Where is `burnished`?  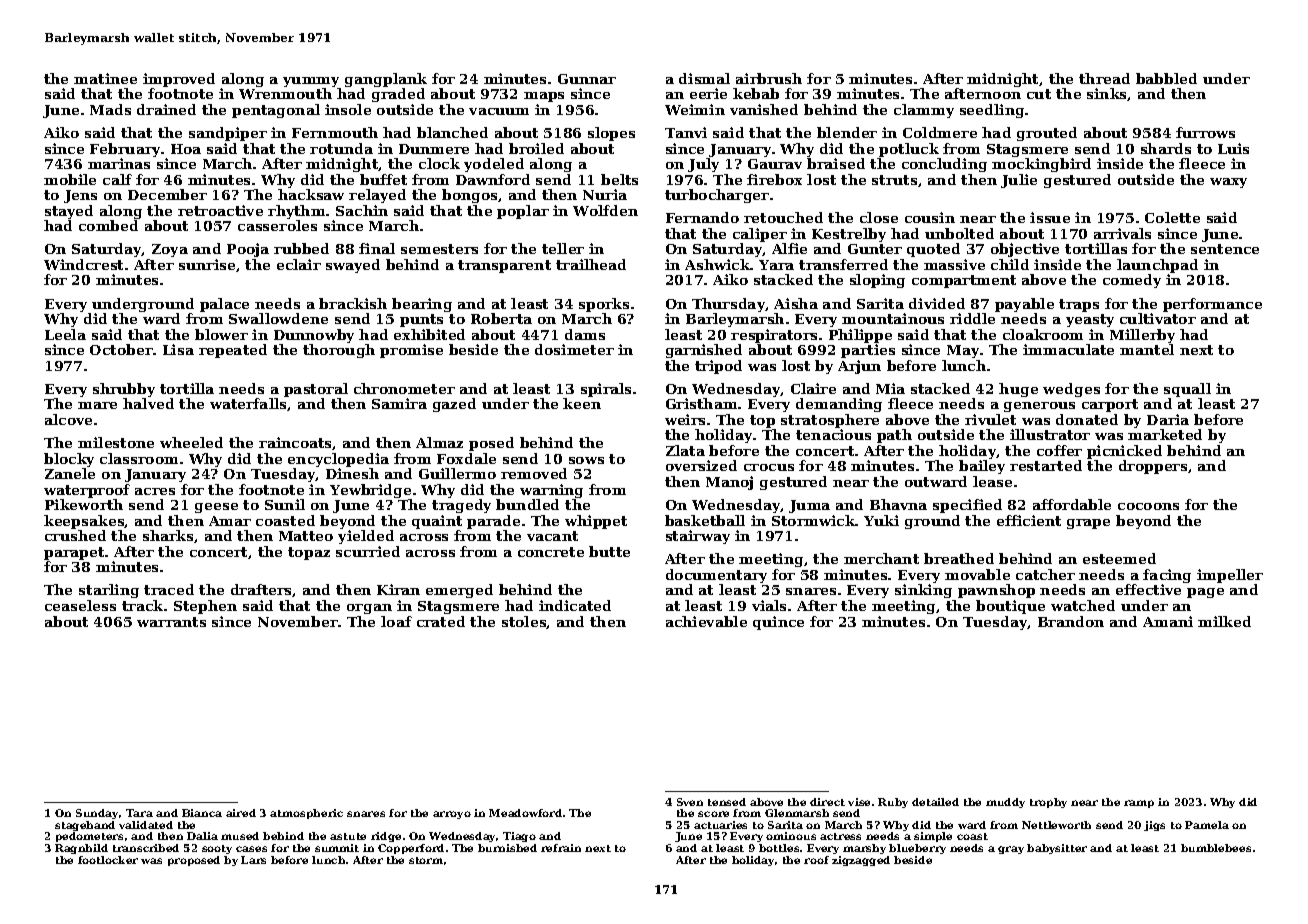
burnished is located at coordinates (507, 848).
